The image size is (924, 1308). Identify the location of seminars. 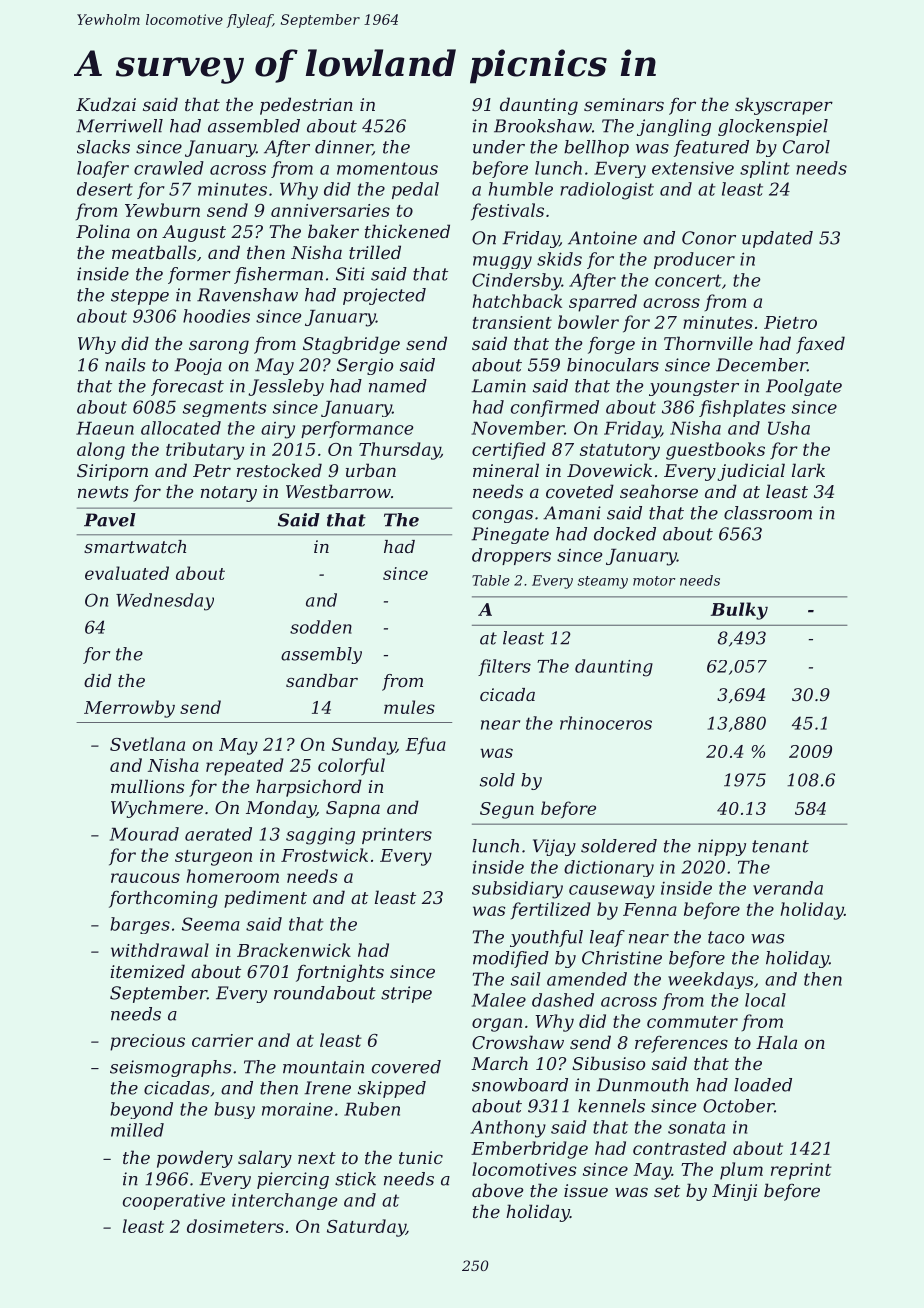
(624, 104).
